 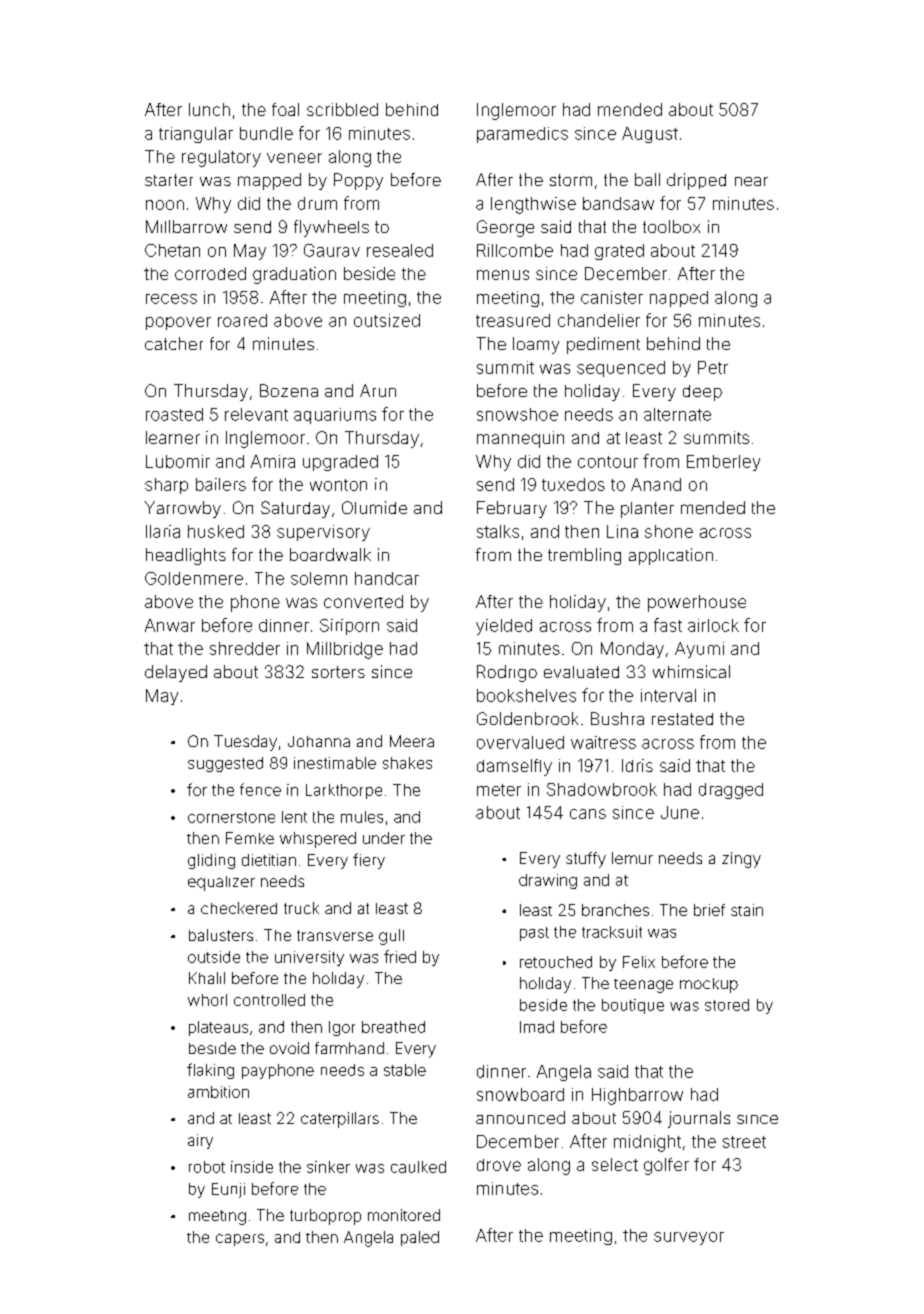 What do you see at coordinates (240, 1240) in the screenshot?
I see `capers` at bounding box center [240, 1240].
